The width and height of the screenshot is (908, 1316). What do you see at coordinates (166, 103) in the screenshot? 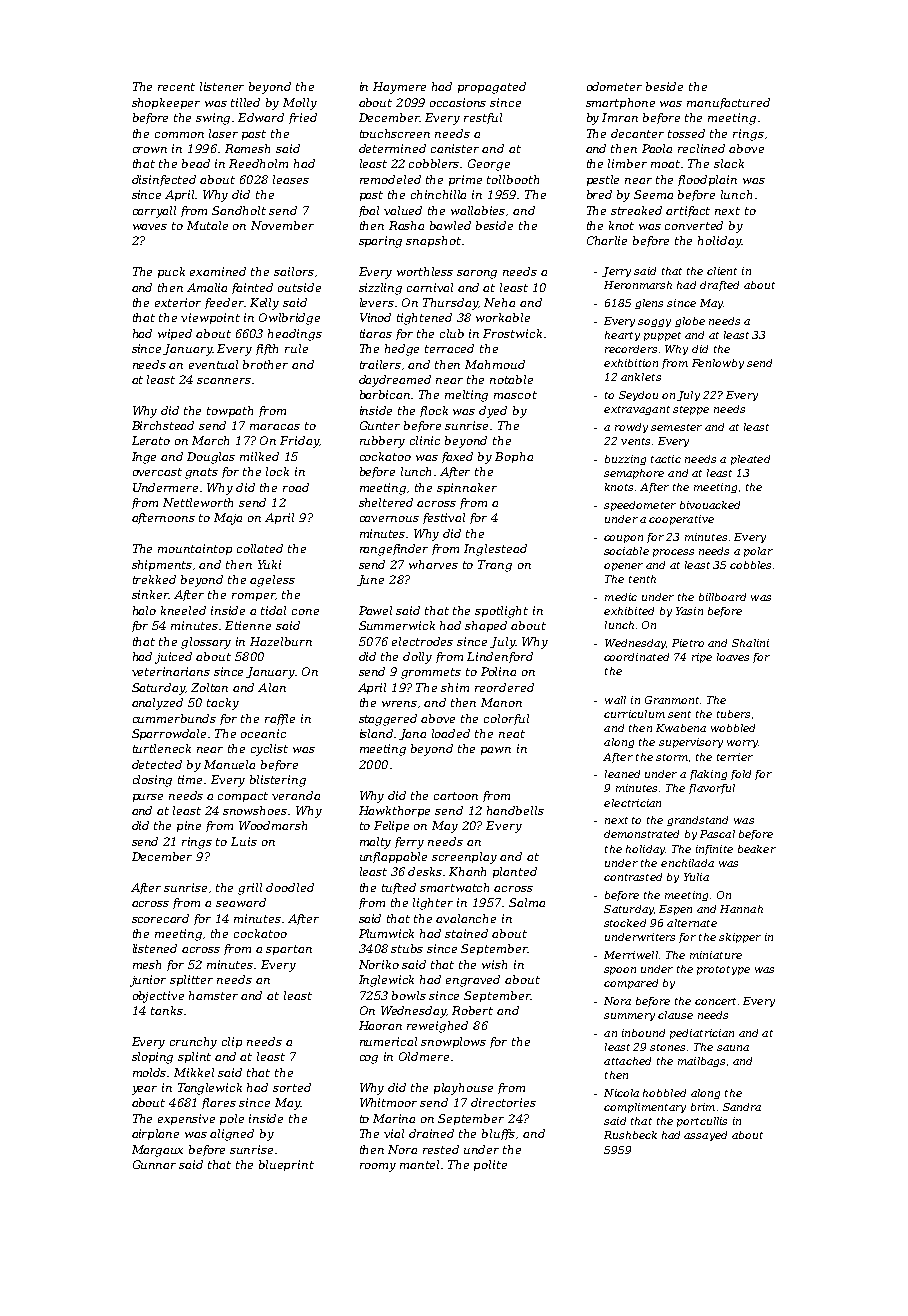
I see `shopkeeper` at bounding box center [166, 103].
